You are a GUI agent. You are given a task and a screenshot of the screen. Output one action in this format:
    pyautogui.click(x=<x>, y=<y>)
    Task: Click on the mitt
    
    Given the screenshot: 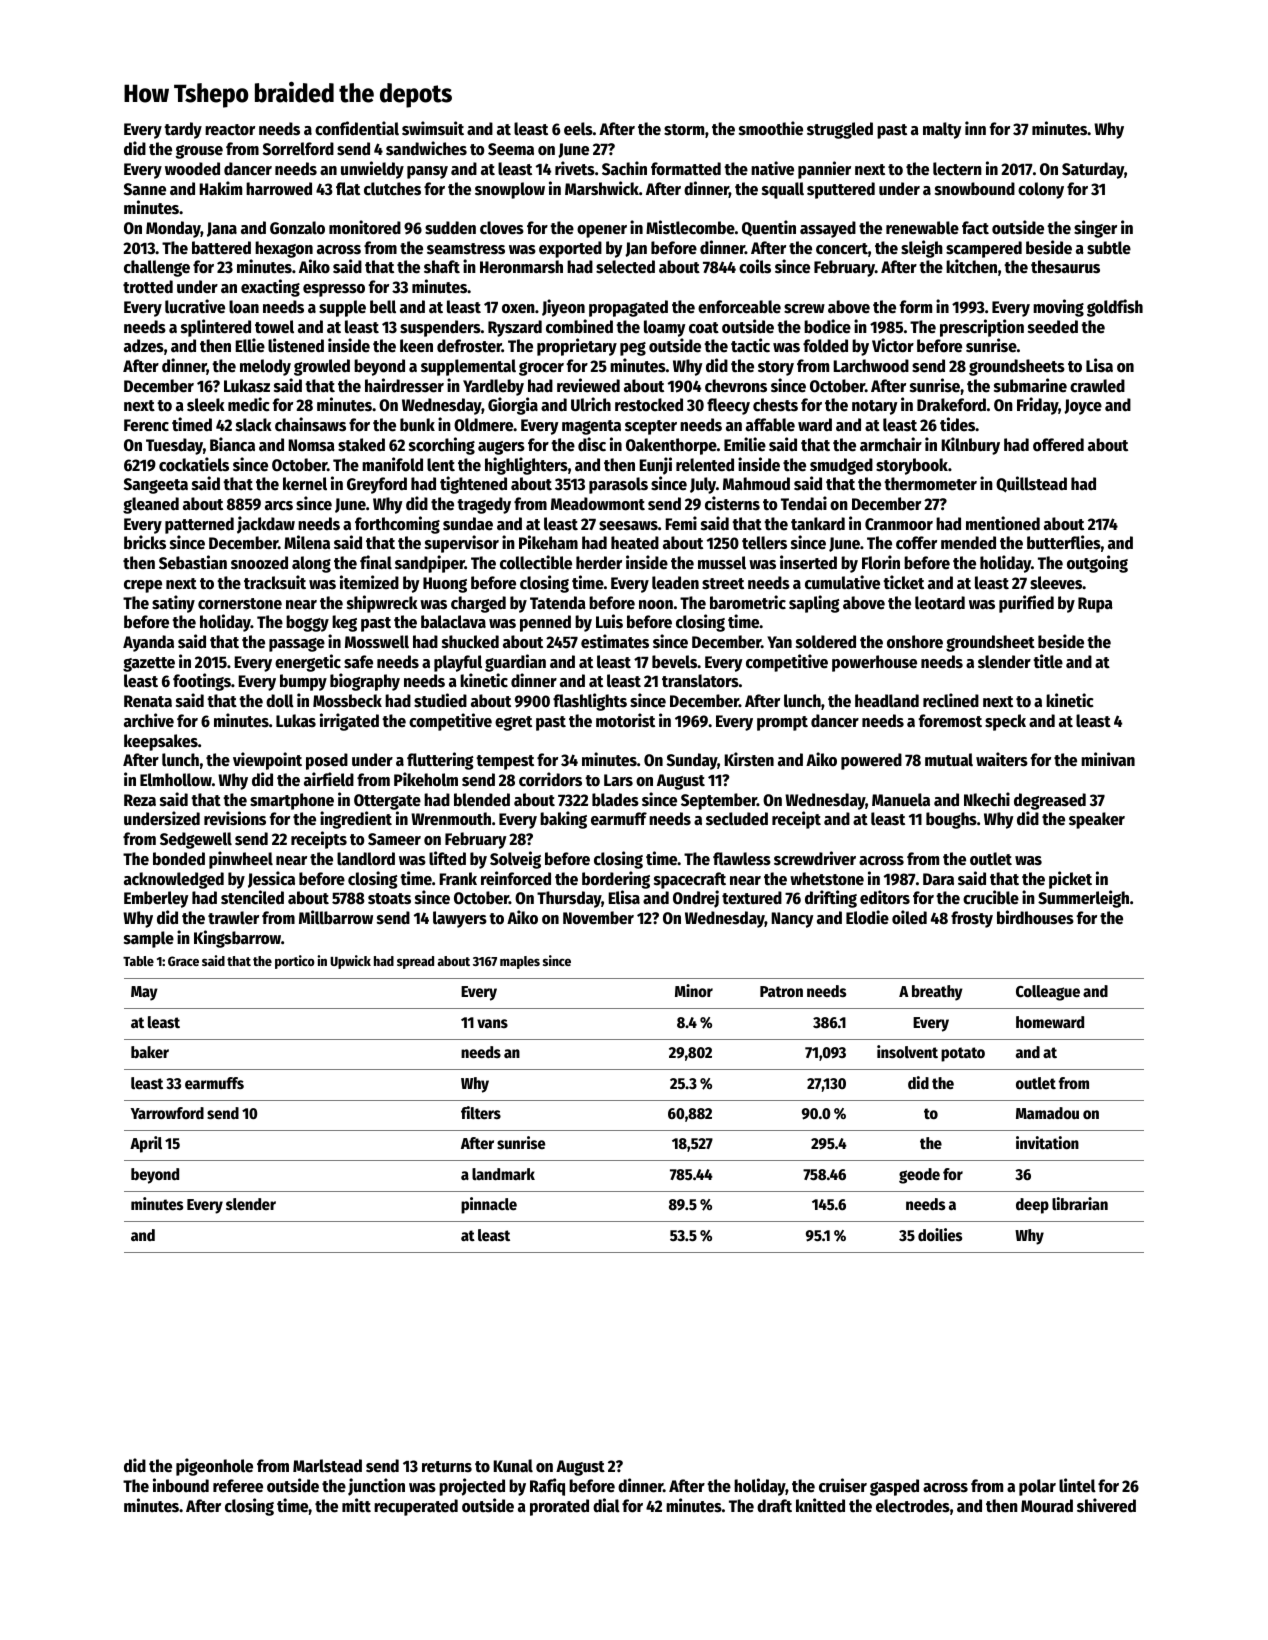 What is the action you would take?
    pyautogui.click(x=356, y=1505)
